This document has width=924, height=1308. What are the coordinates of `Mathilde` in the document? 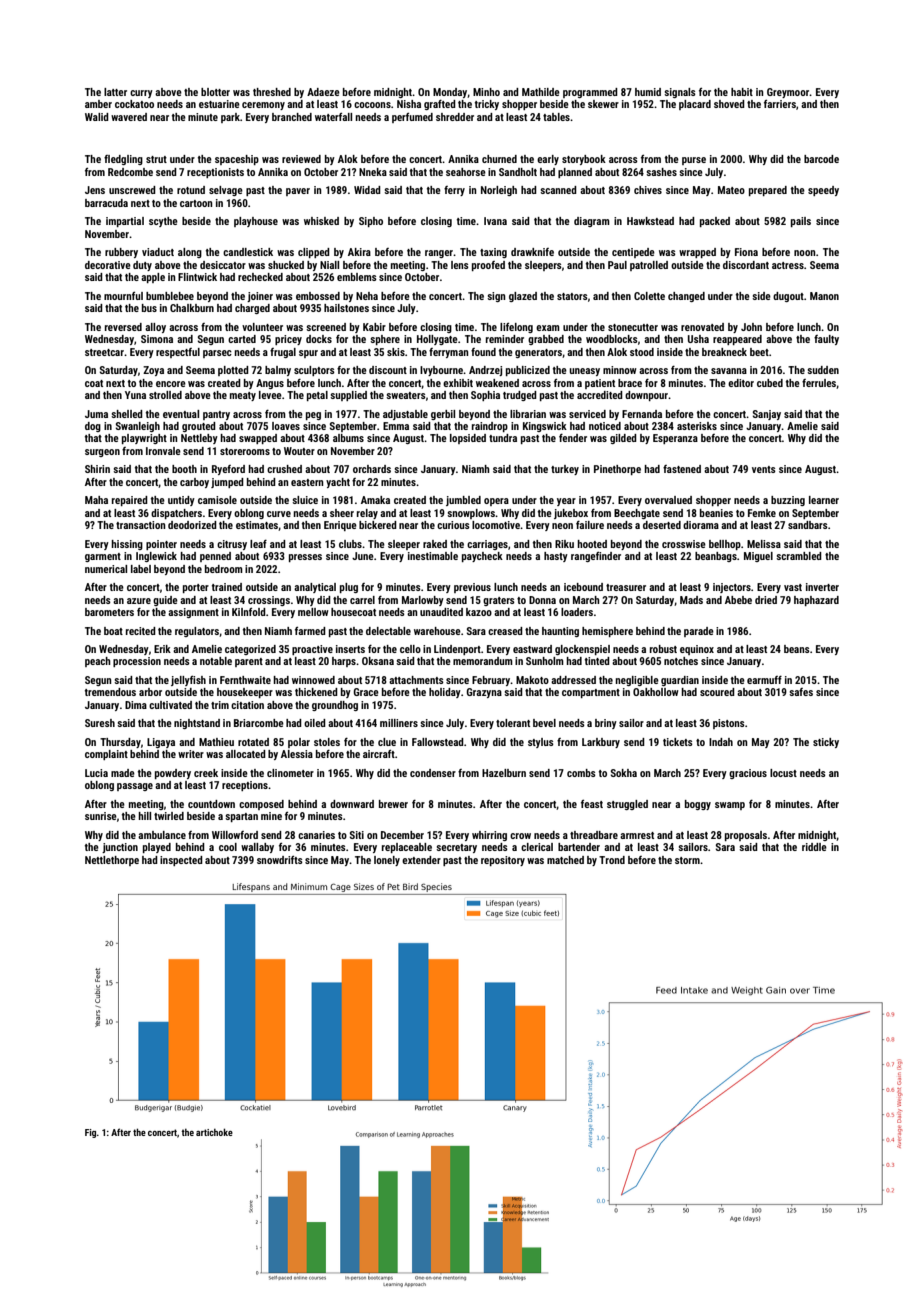 It's located at (541, 92).
